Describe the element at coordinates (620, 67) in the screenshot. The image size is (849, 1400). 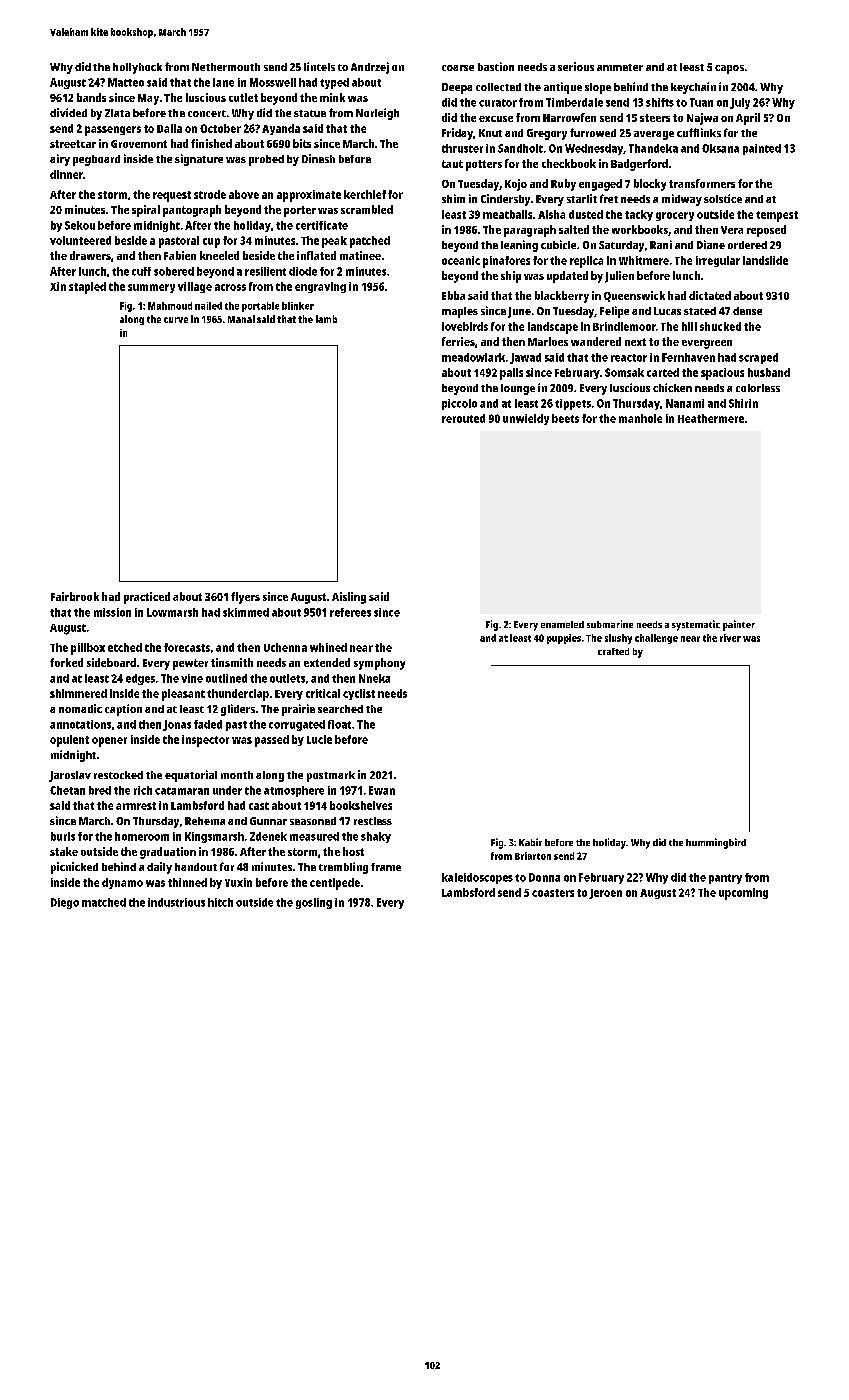
I see `ammeter` at that location.
